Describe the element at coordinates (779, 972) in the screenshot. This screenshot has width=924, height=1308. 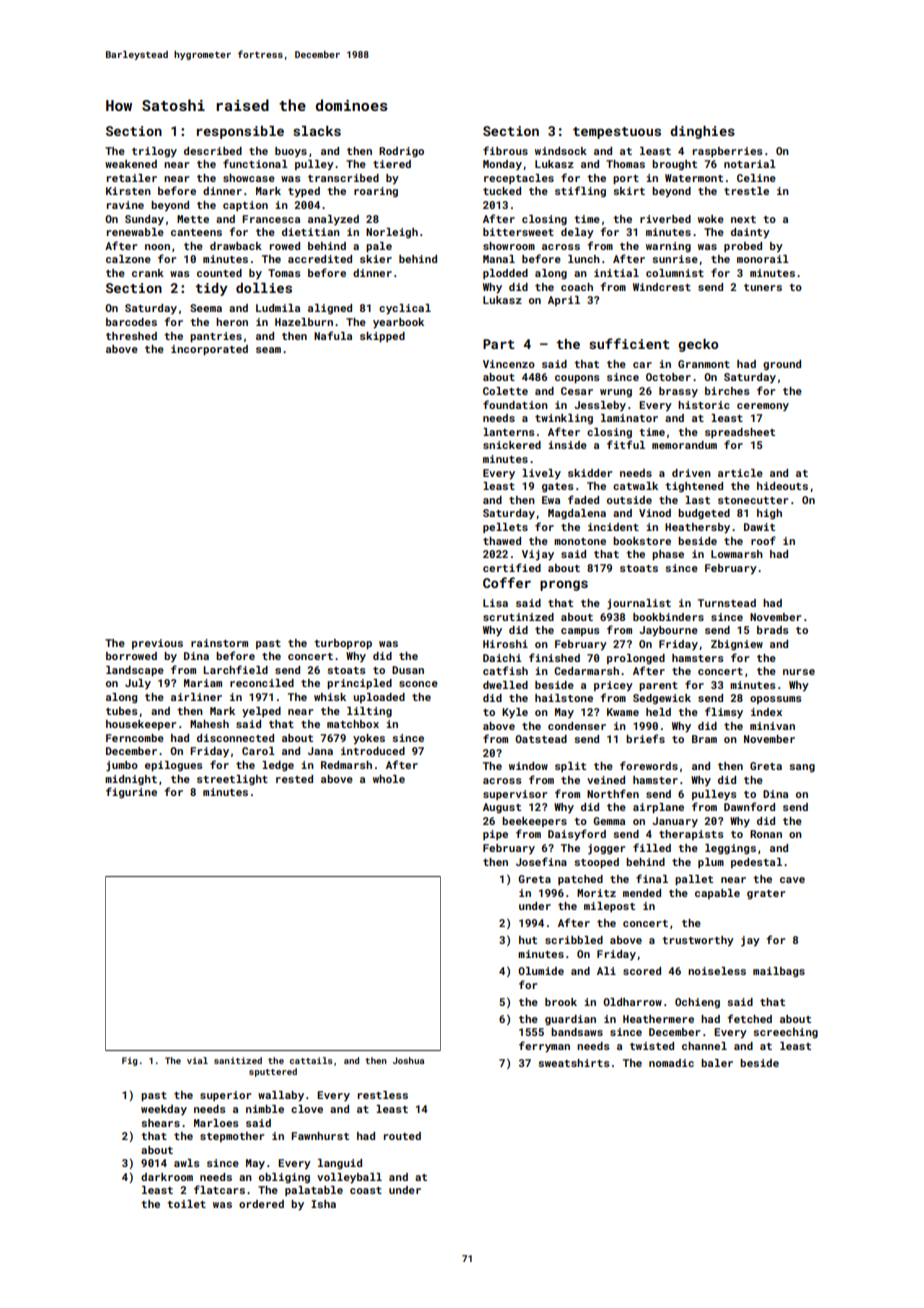
I see `mailbags` at that location.
